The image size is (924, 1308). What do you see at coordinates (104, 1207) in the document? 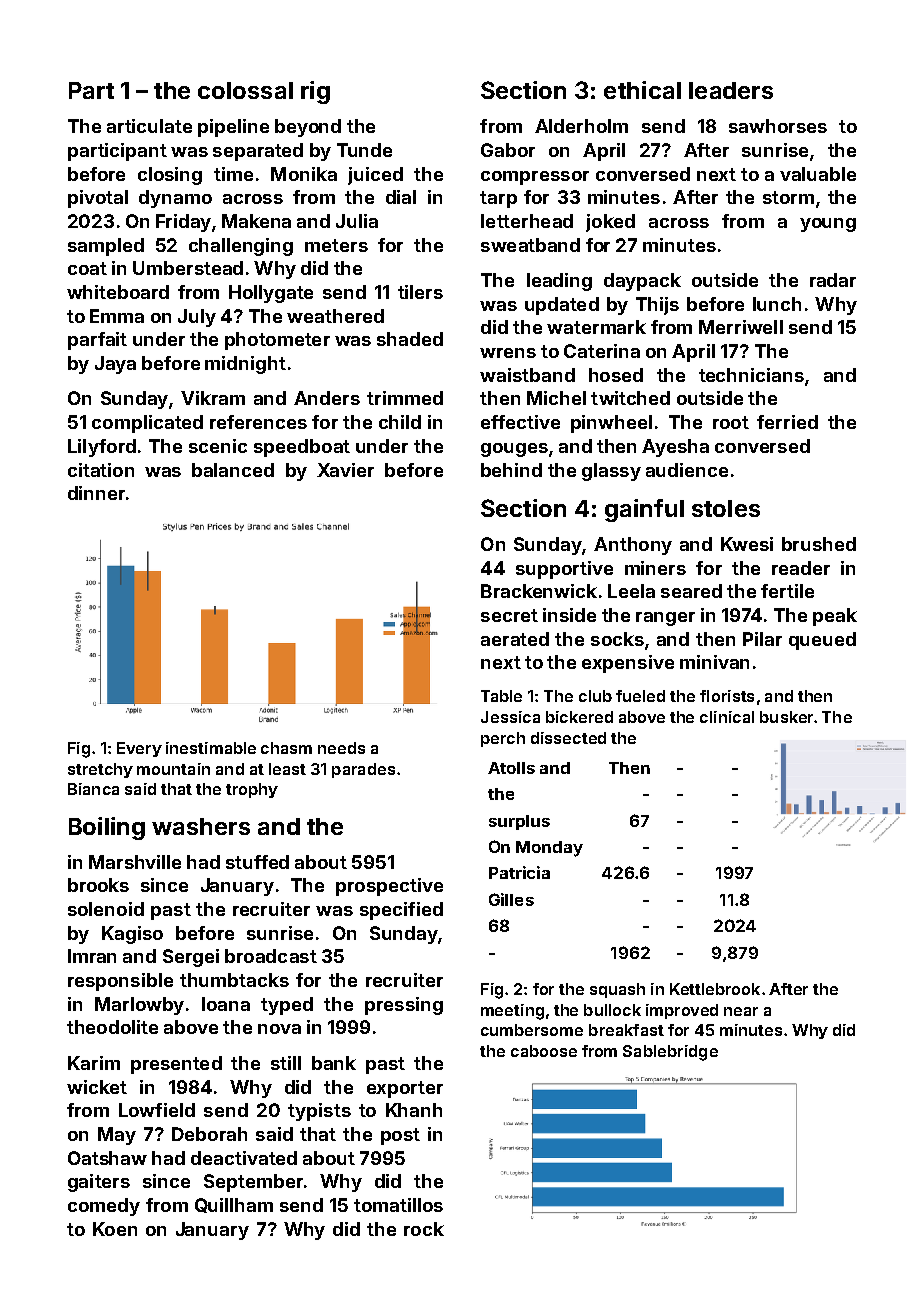
I see `comedy` at bounding box center [104, 1207].
